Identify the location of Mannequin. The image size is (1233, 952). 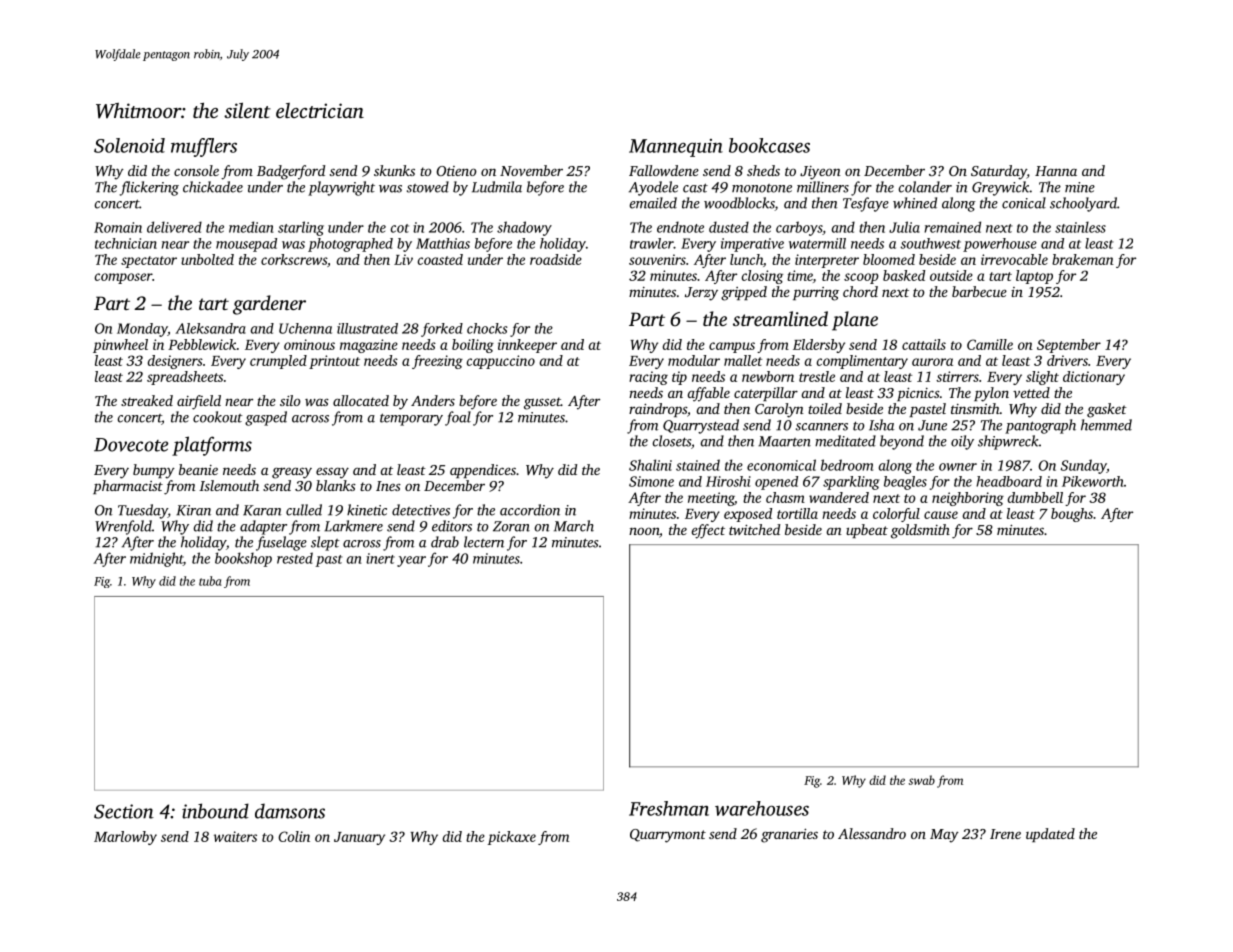
(676, 148).
